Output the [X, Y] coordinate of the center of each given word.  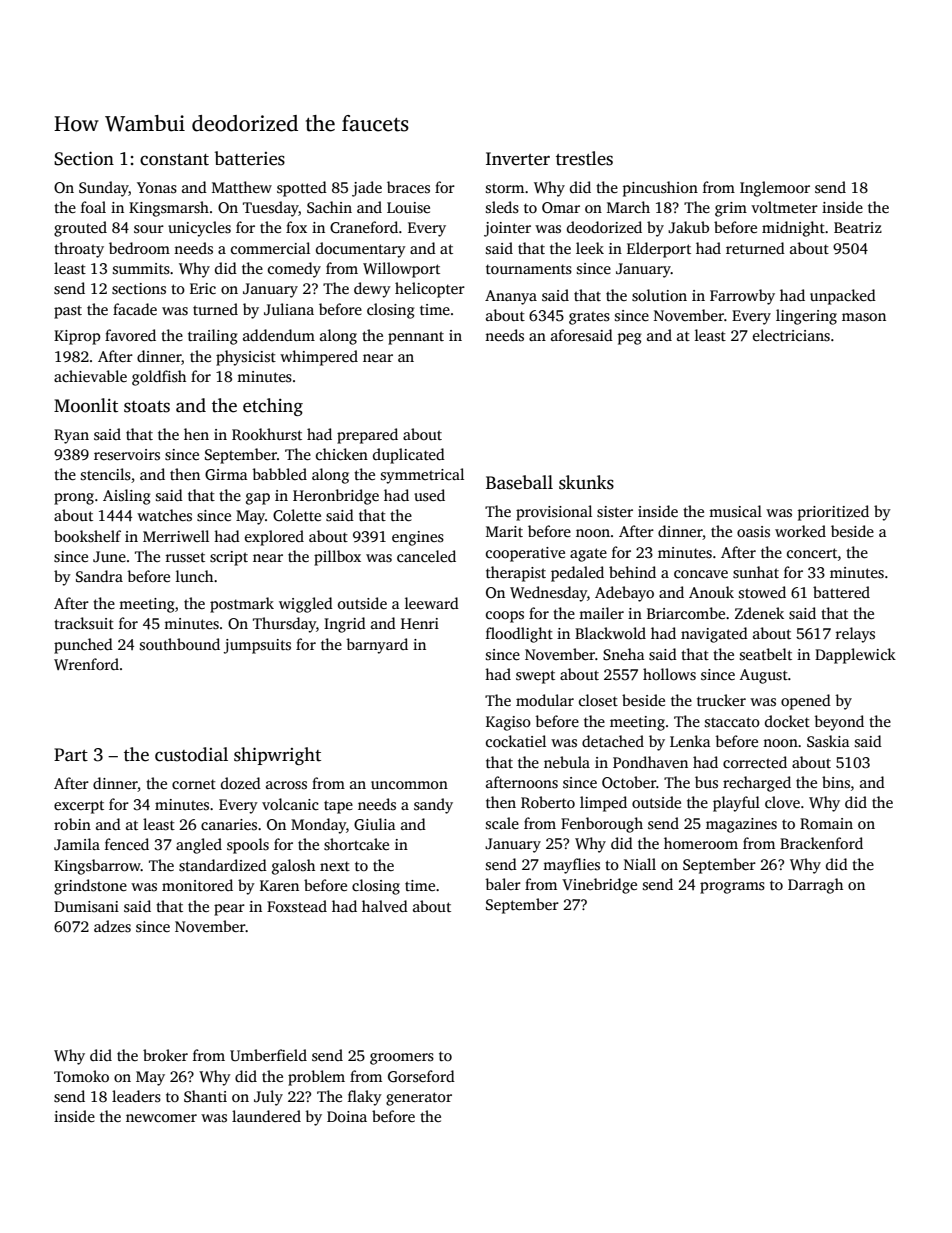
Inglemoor [775, 189]
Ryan [71, 436]
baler [503, 884]
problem [316, 1078]
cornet [194, 784]
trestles [584, 158]
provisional [554, 513]
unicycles [199, 229]
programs [732, 888]
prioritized [833, 513]
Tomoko [81, 1076]
